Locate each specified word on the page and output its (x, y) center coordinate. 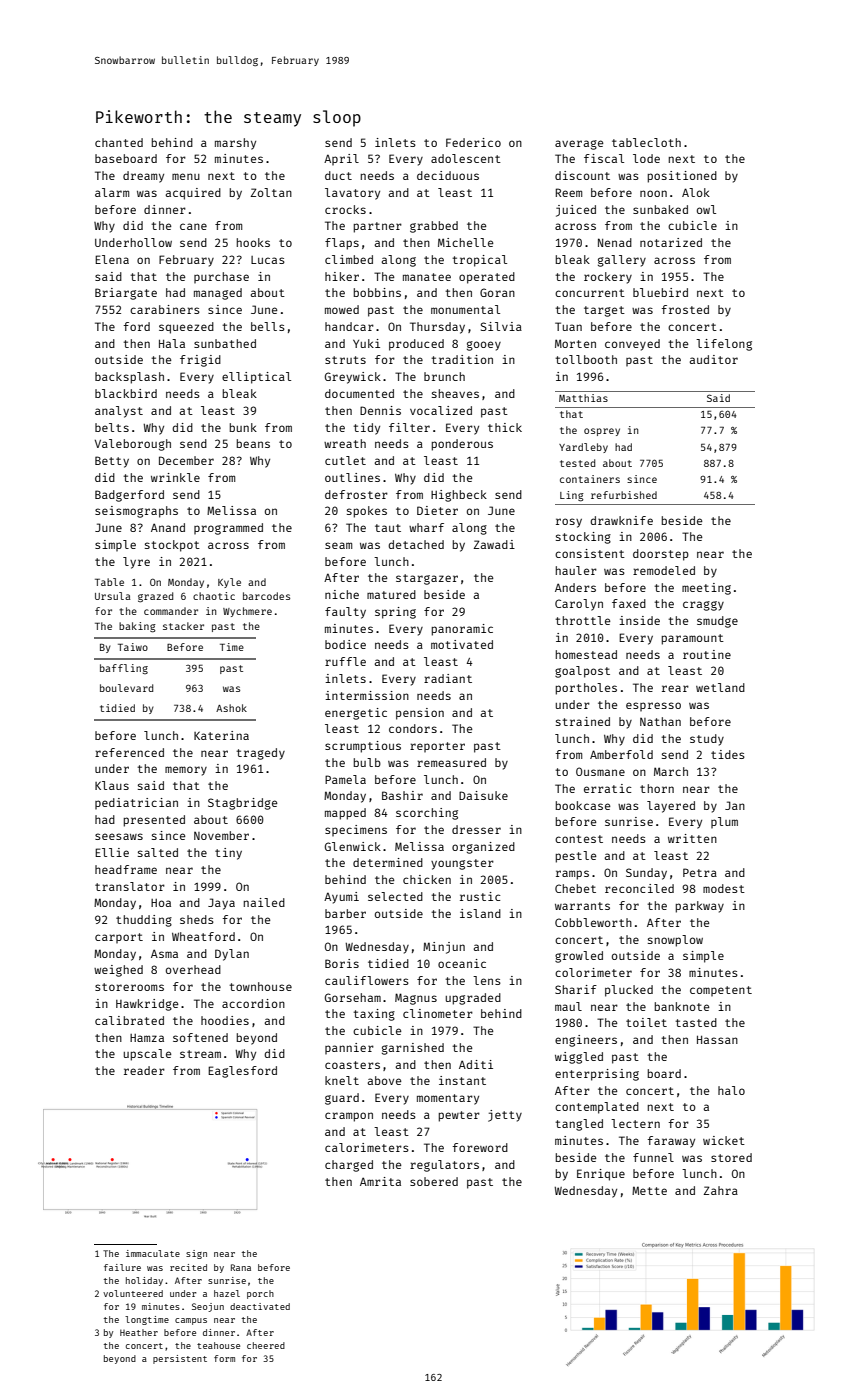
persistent (180, 1359)
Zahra (721, 1190)
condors (413, 728)
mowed (342, 309)
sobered (434, 1181)
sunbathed (225, 343)
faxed (629, 603)
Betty (112, 462)
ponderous (462, 445)
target (604, 311)
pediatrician (136, 804)
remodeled (664, 570)
